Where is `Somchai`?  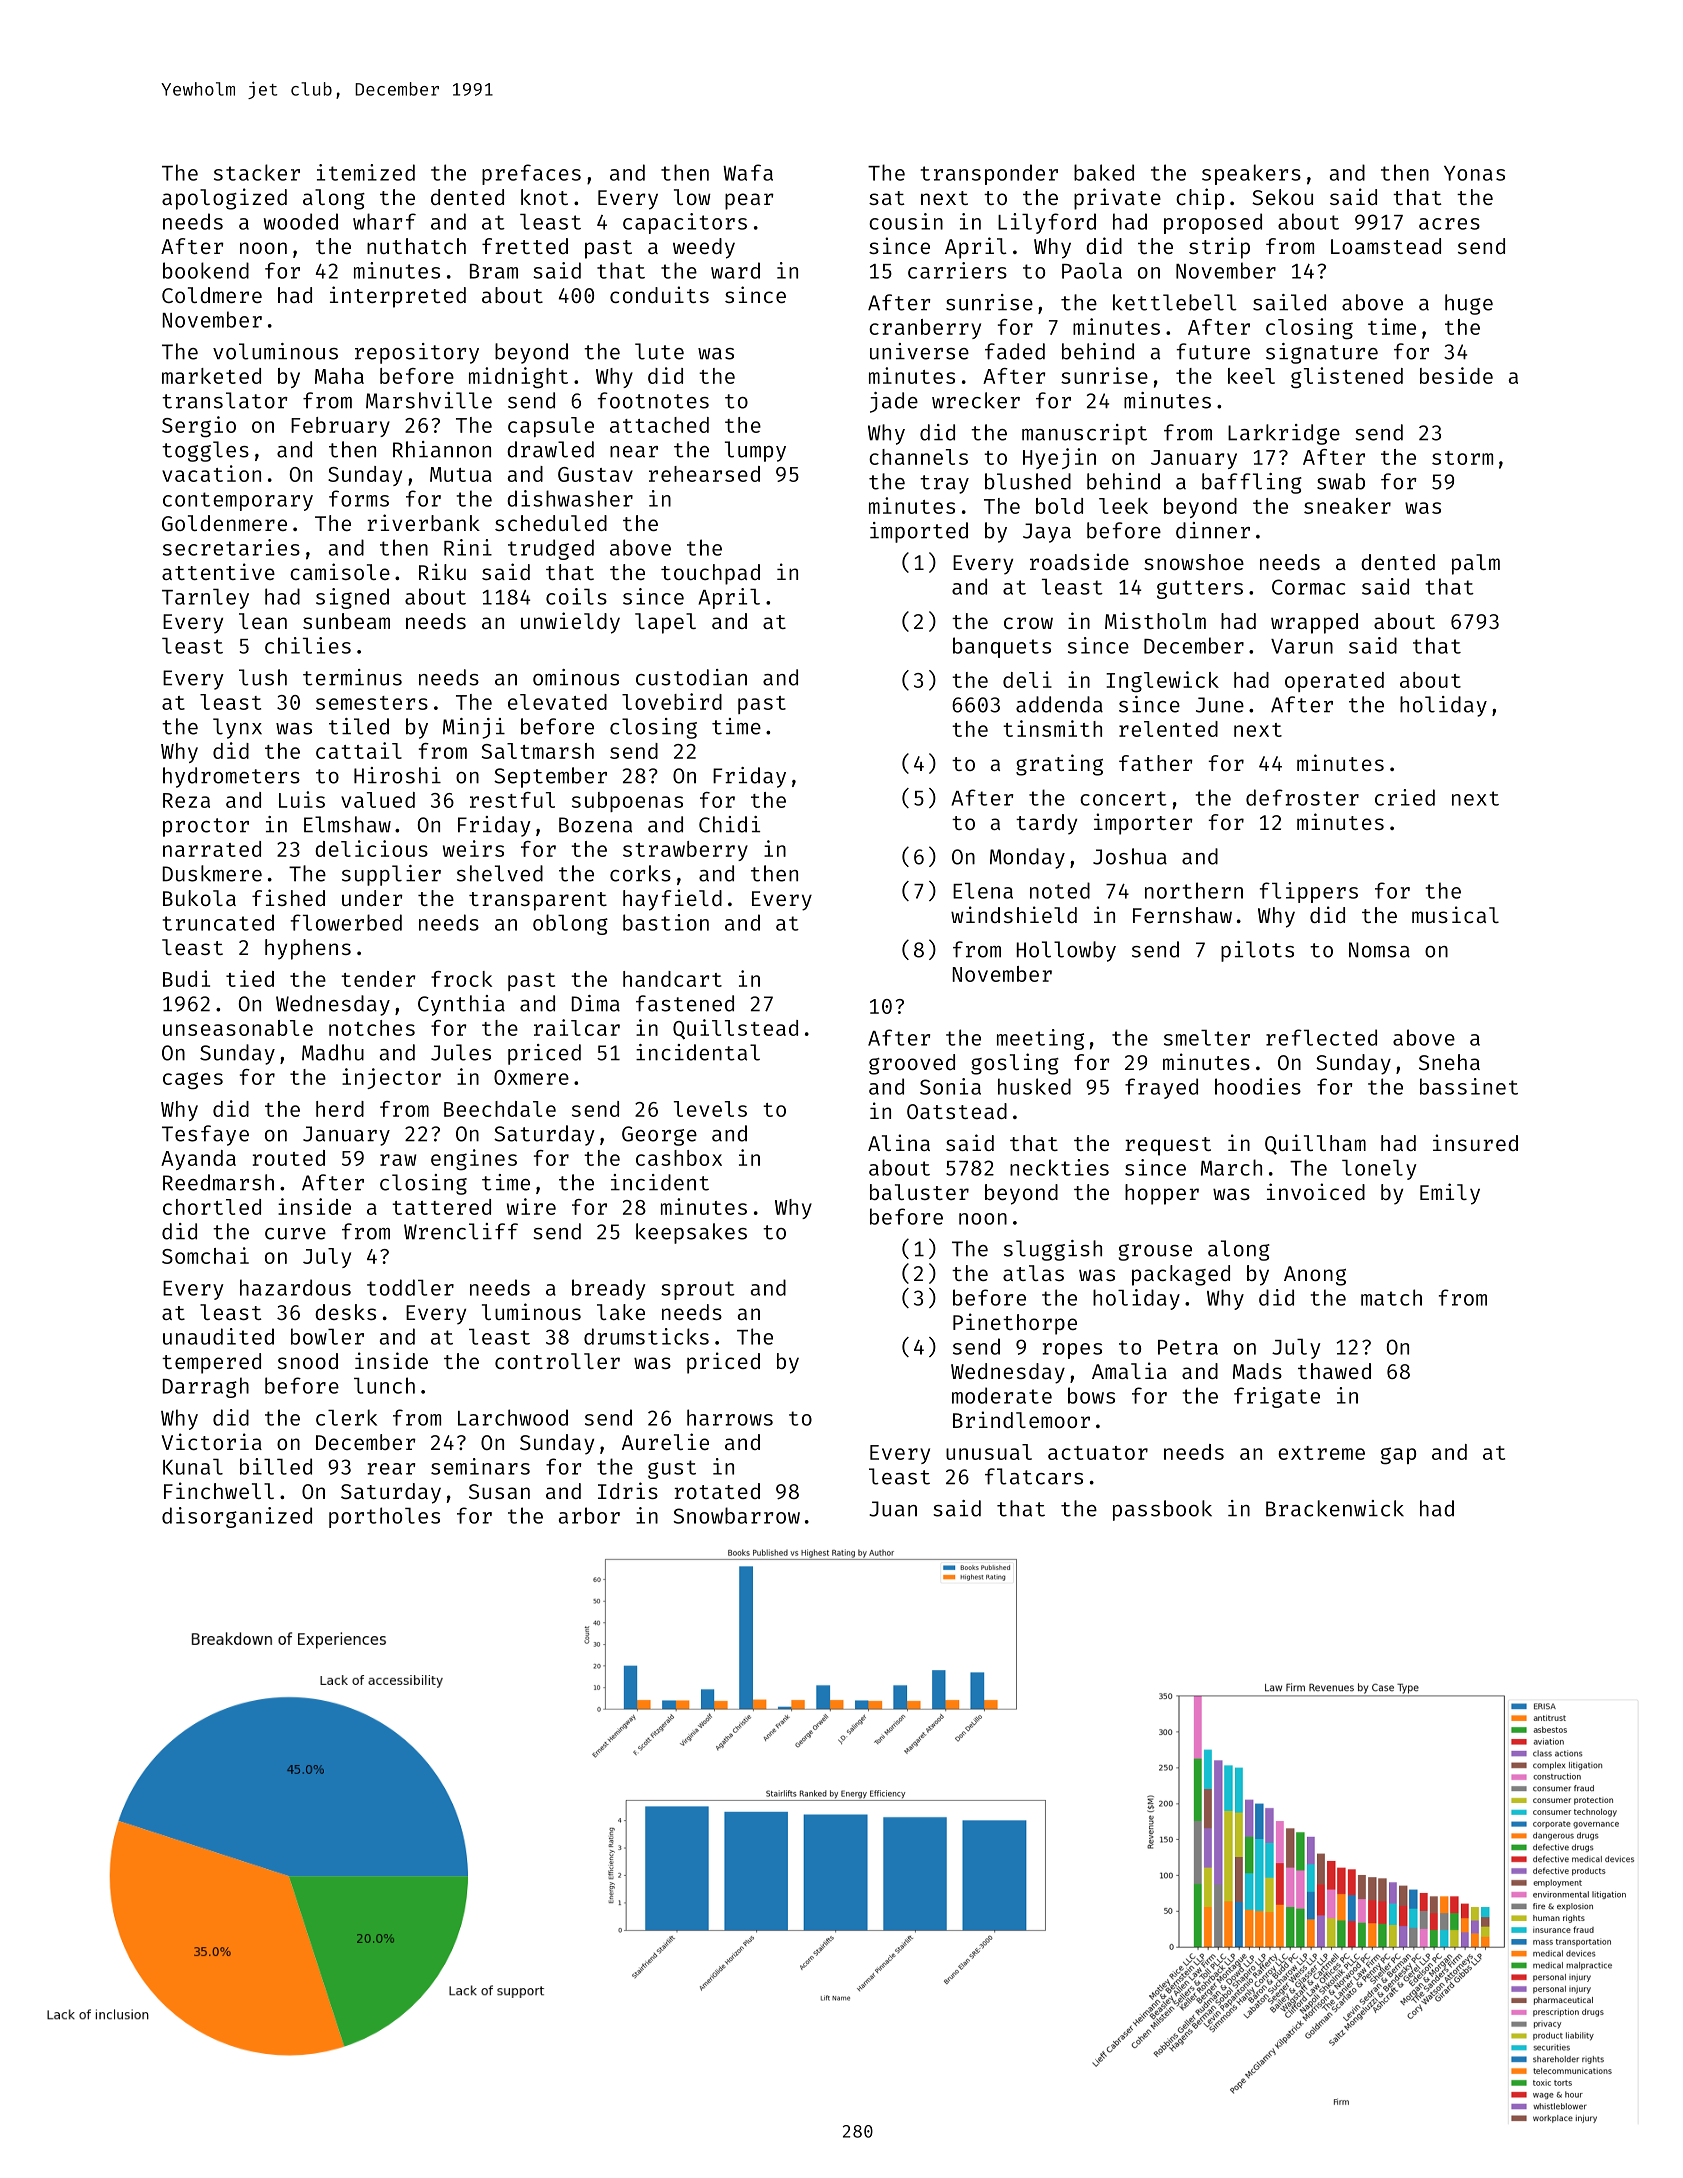
Somchai is located at coordinates (205, 1255).
